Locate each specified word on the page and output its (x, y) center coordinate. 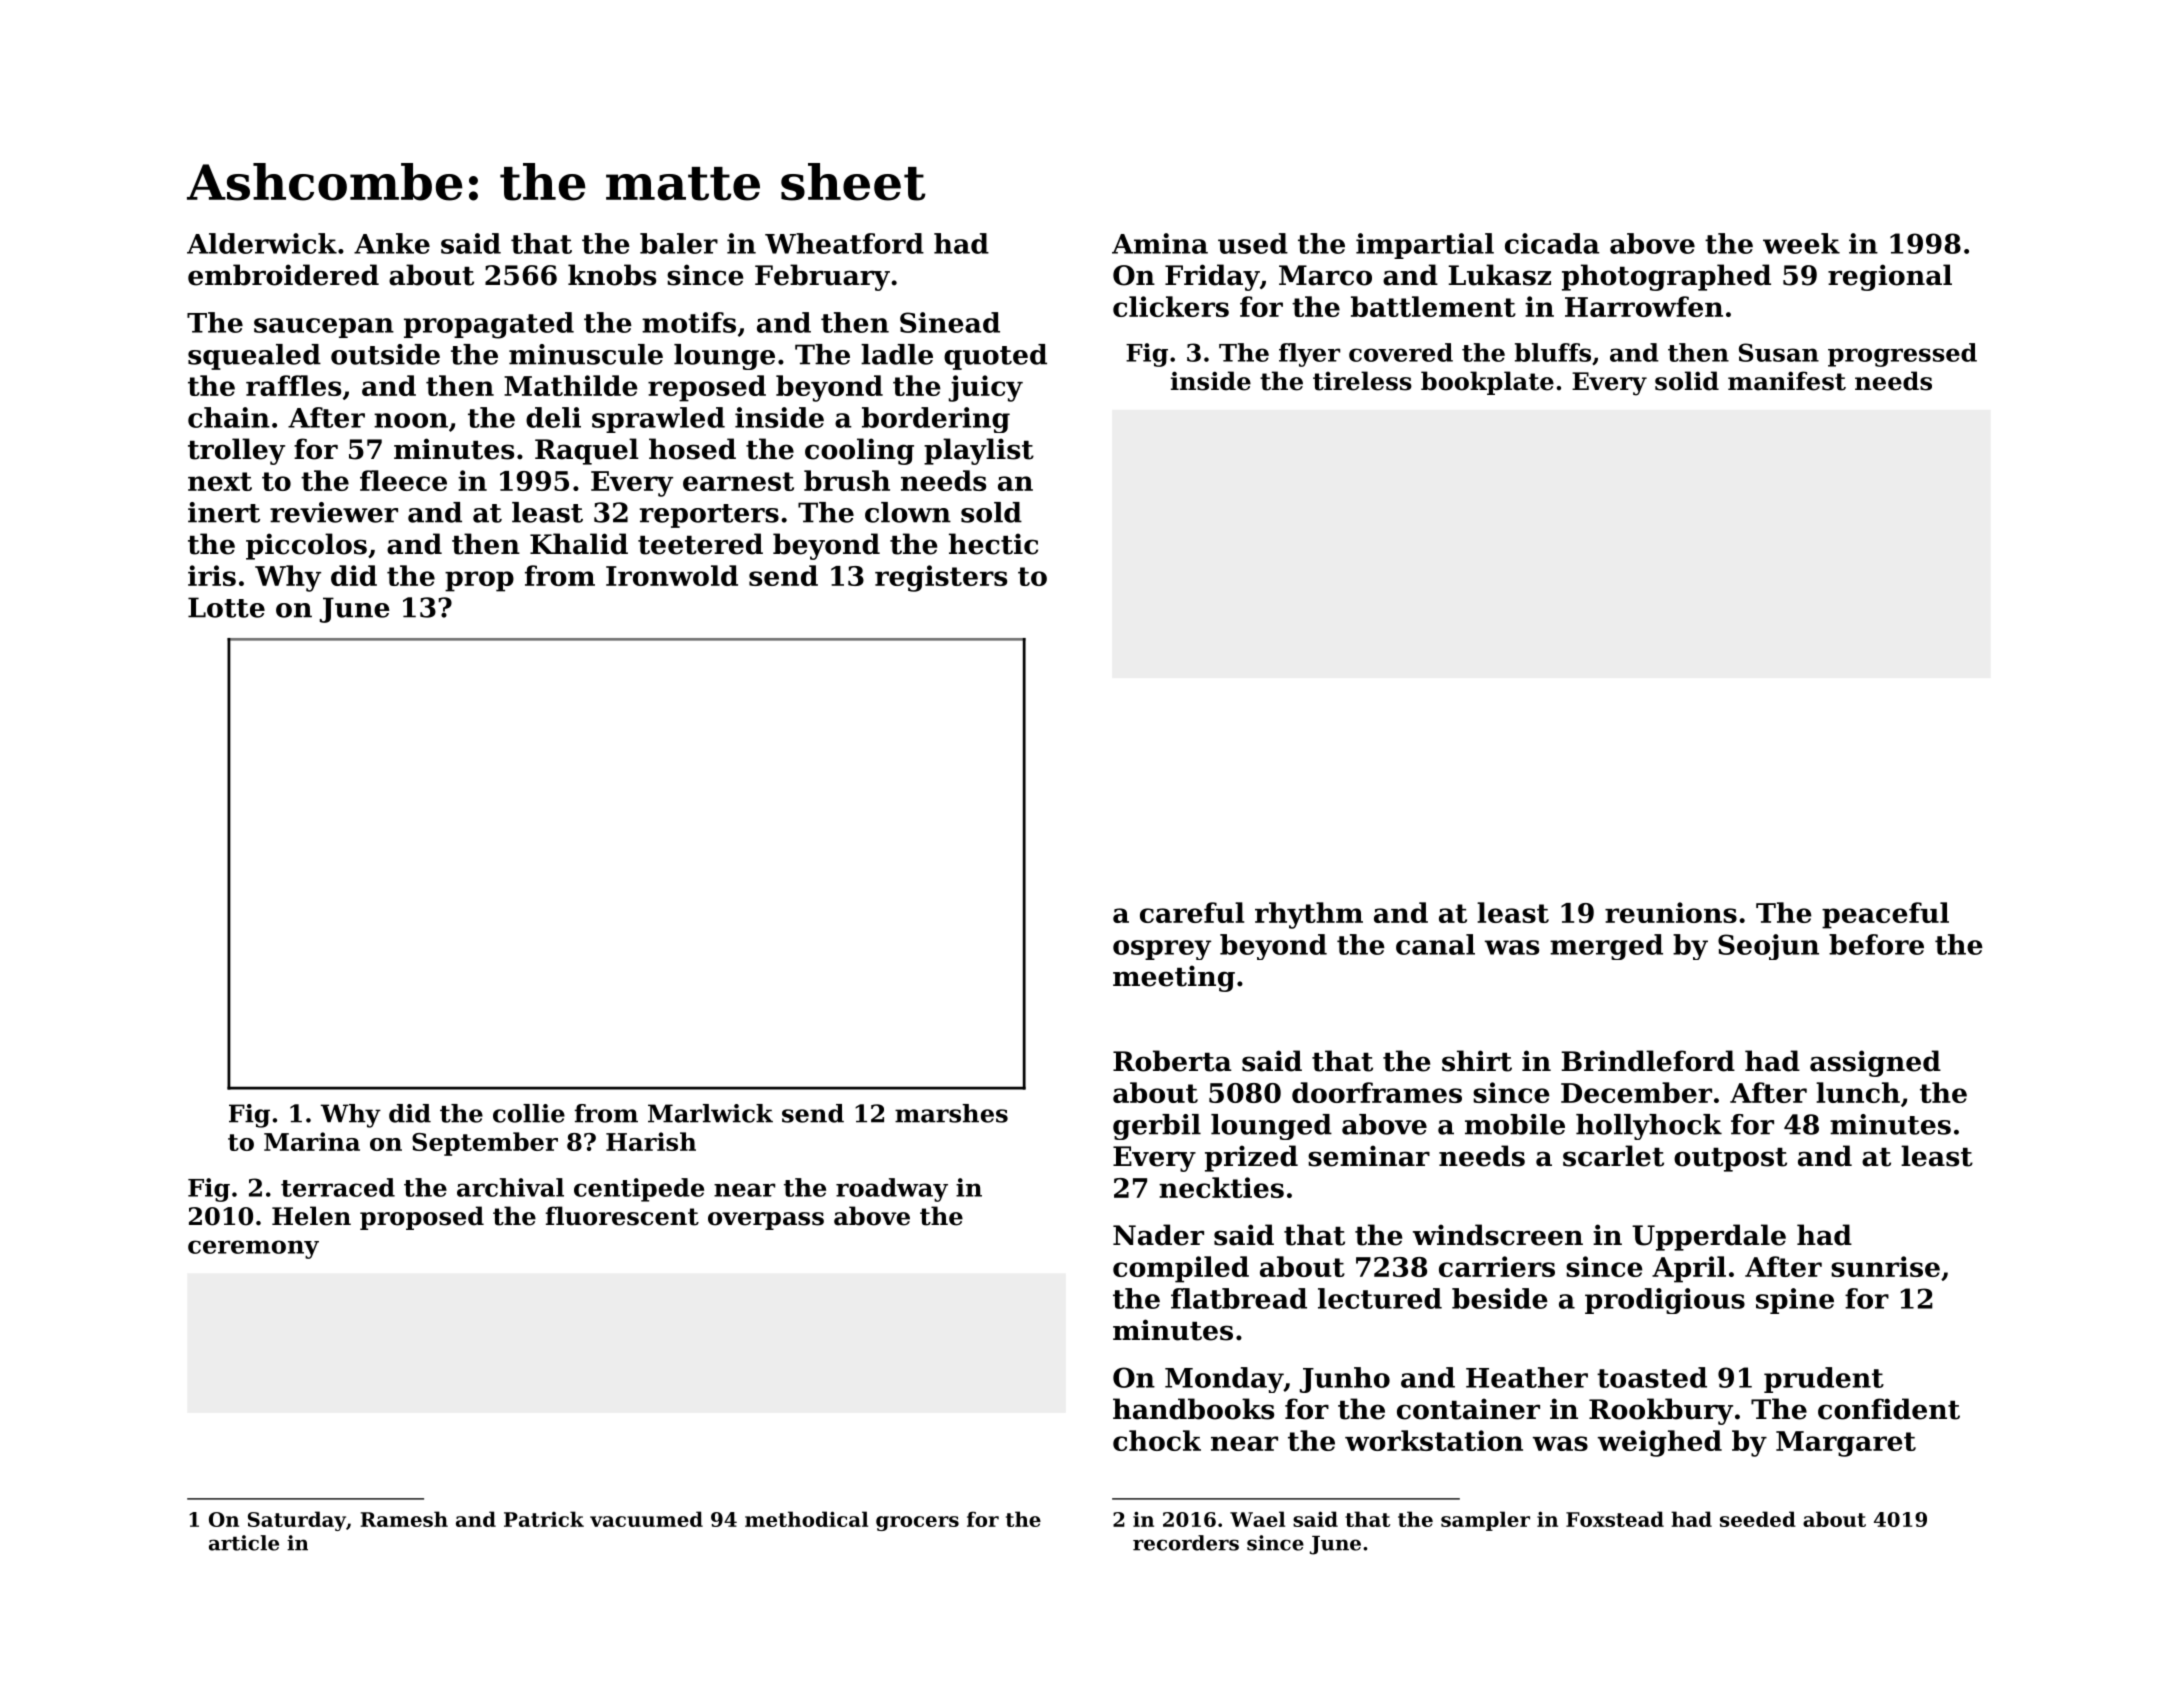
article (244, 1543)
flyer (1309, 355)
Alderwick (262, 243)
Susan (1779, 352)
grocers (917, 1523)
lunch (1858, 1092)
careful (1192, 912)
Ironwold (672, 575)
